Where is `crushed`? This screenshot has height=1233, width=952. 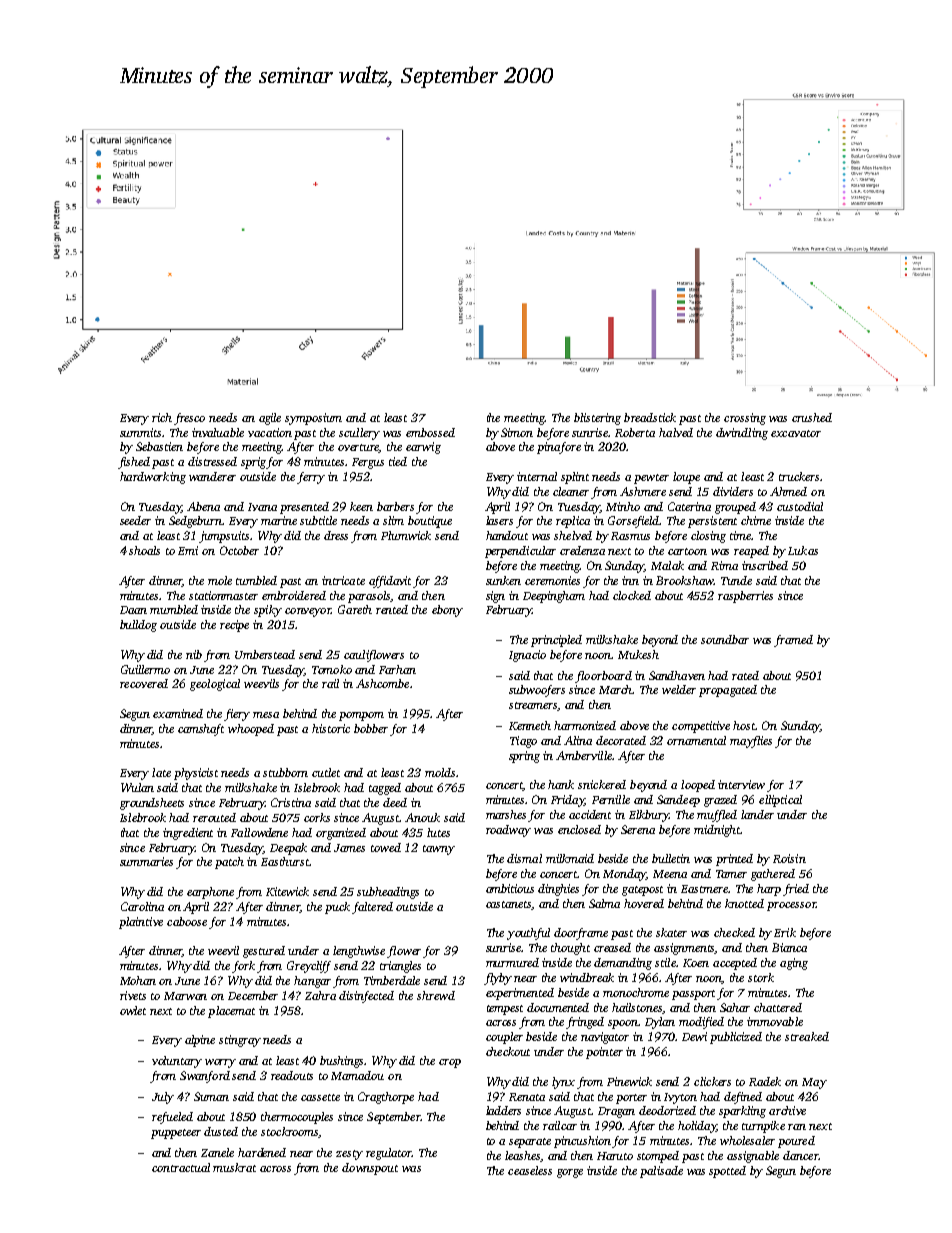
crushed is located at coordinates (812, 417).
